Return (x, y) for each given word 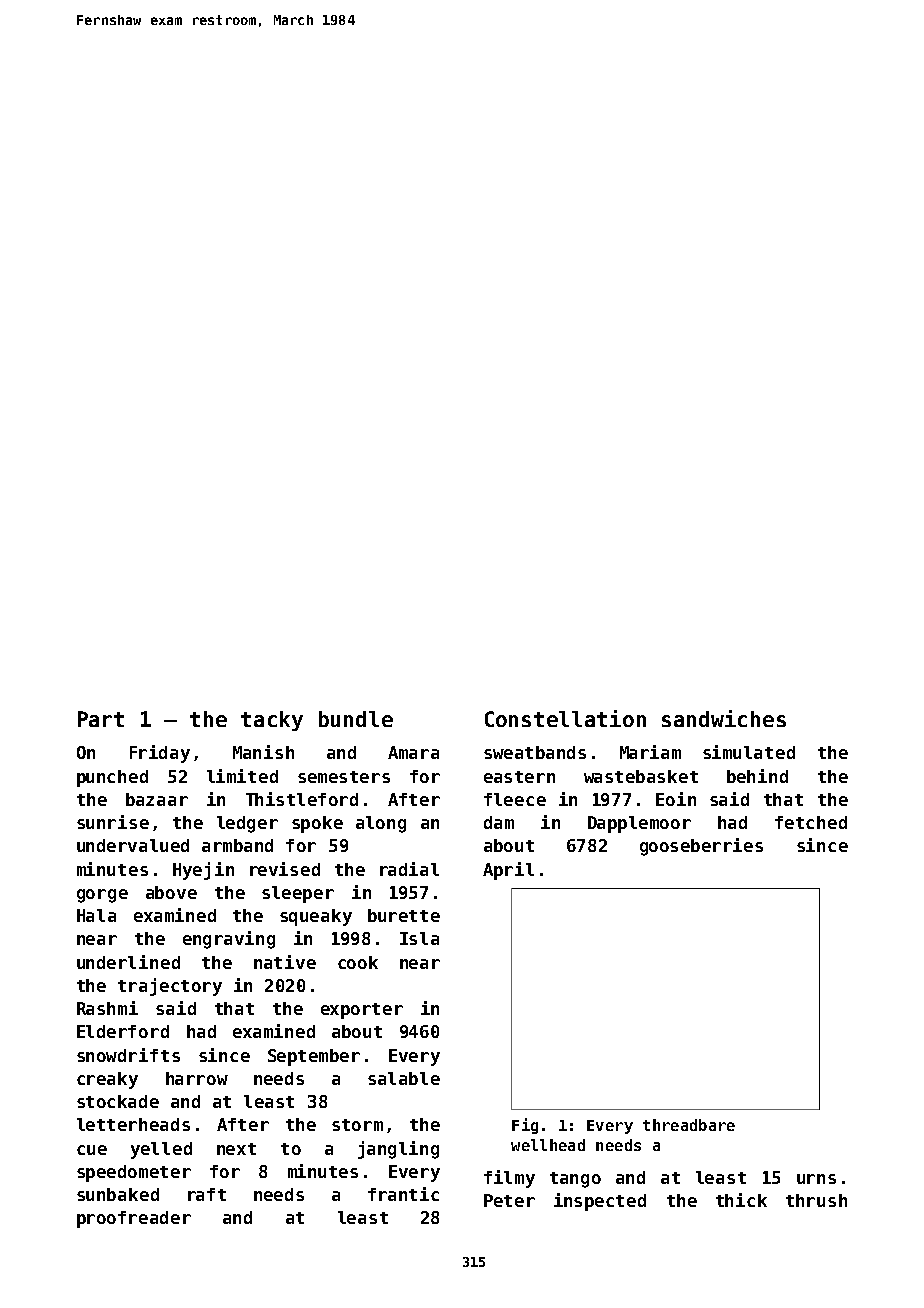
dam (499, 822)
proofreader (134, 1219)
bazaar (157, 799)
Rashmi (107, 1008)
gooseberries (701, 847)
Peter (509, 1200)
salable (404, 1078)
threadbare (689, 1125)
